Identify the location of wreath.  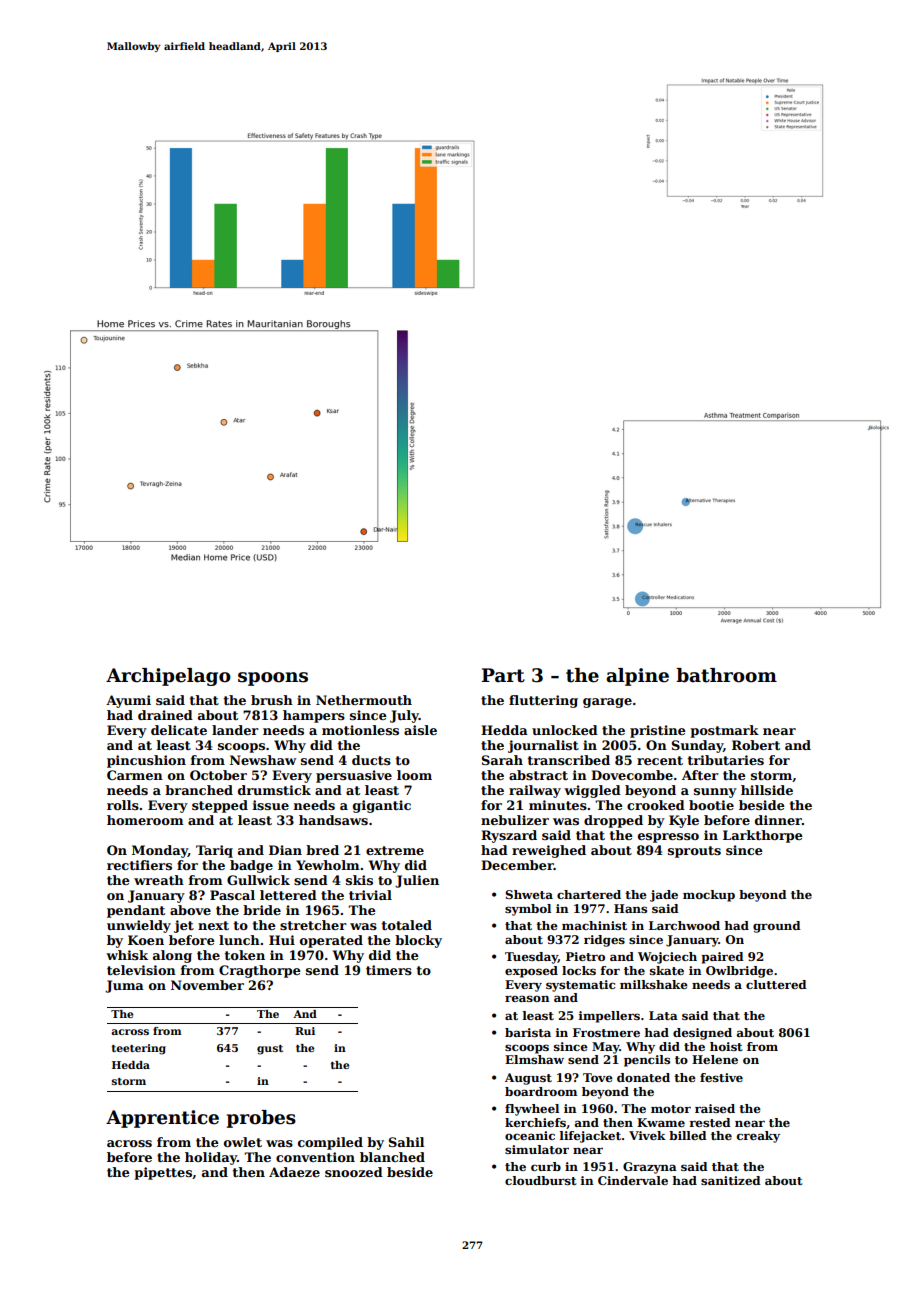
(159, 880).
